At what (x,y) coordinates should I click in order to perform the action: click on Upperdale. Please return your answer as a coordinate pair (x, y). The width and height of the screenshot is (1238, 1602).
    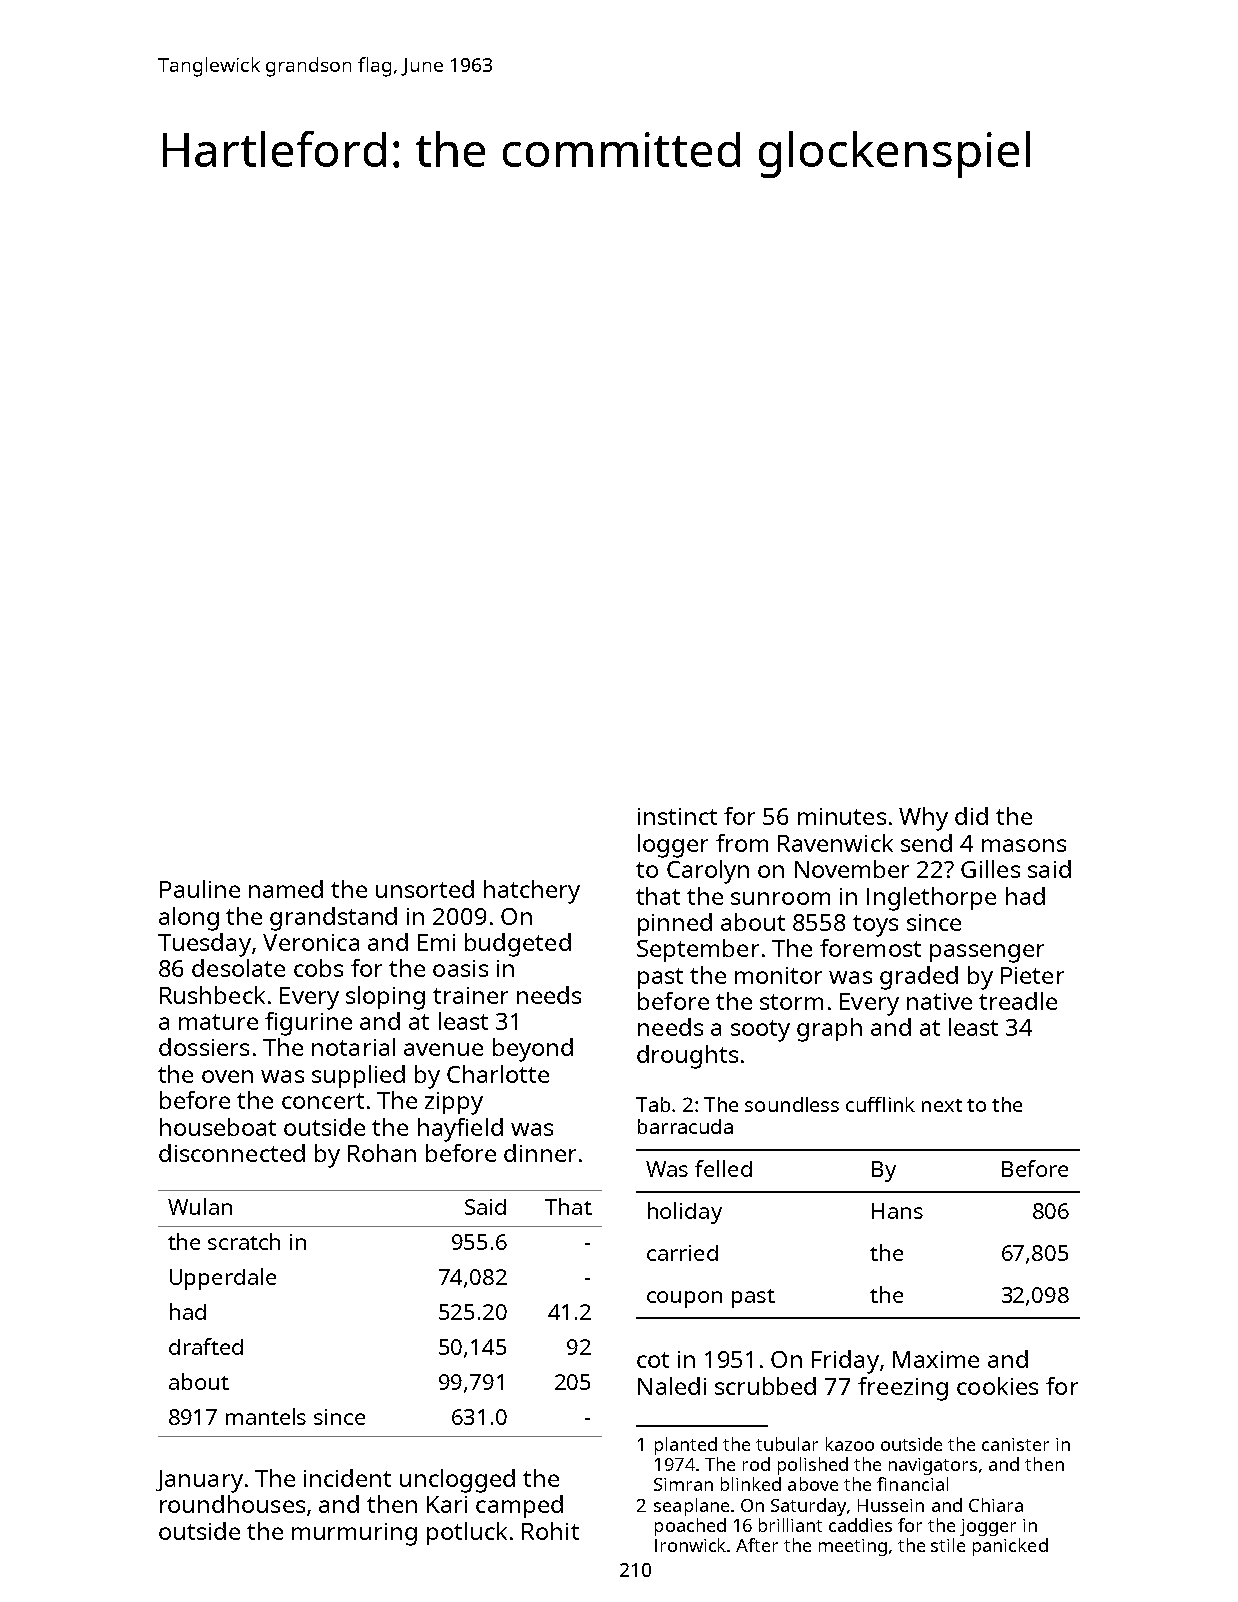
    Looking at the image, I should click on (223, 1279).
